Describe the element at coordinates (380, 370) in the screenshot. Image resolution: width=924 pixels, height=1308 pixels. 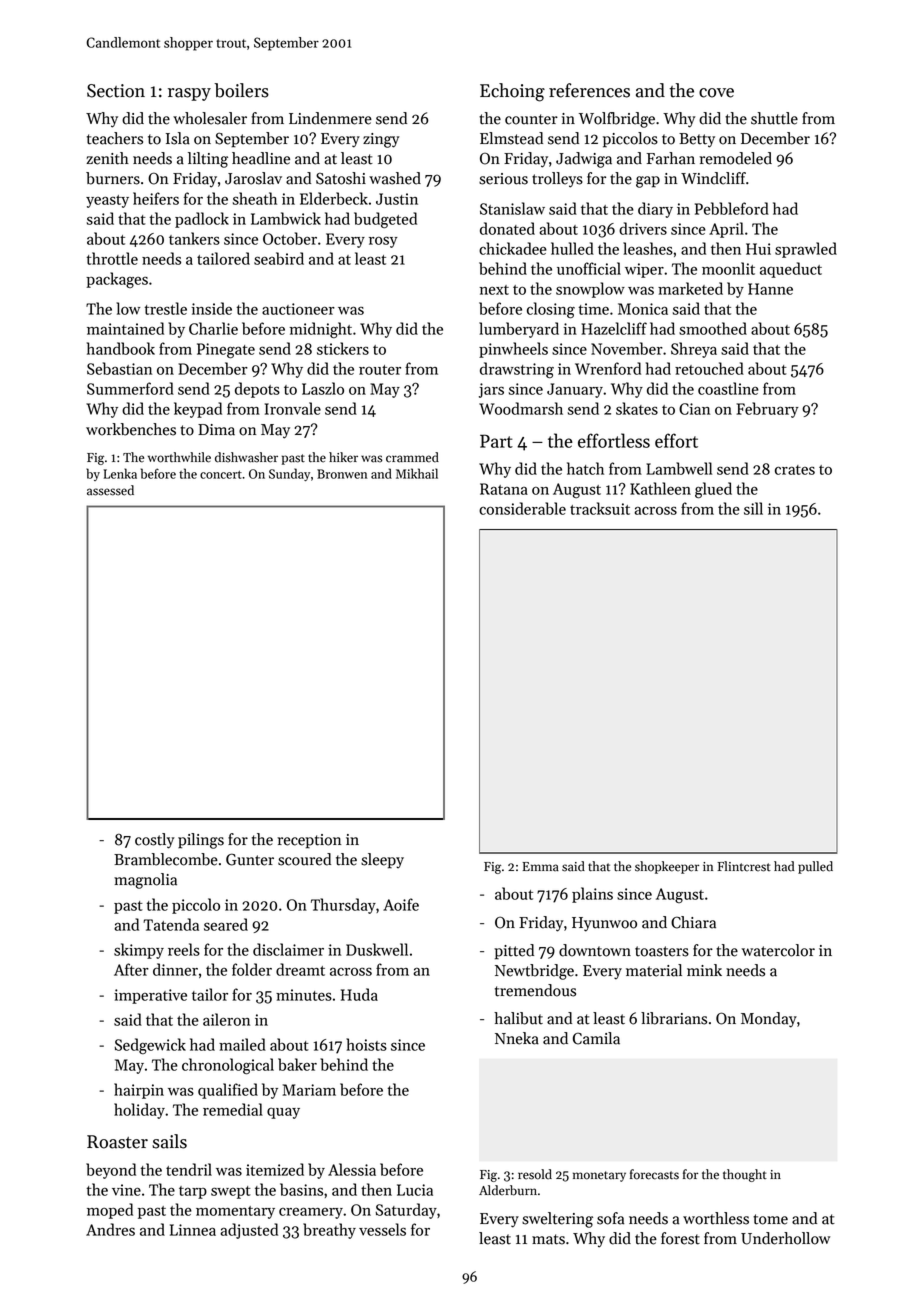
I see `router` at that location.
